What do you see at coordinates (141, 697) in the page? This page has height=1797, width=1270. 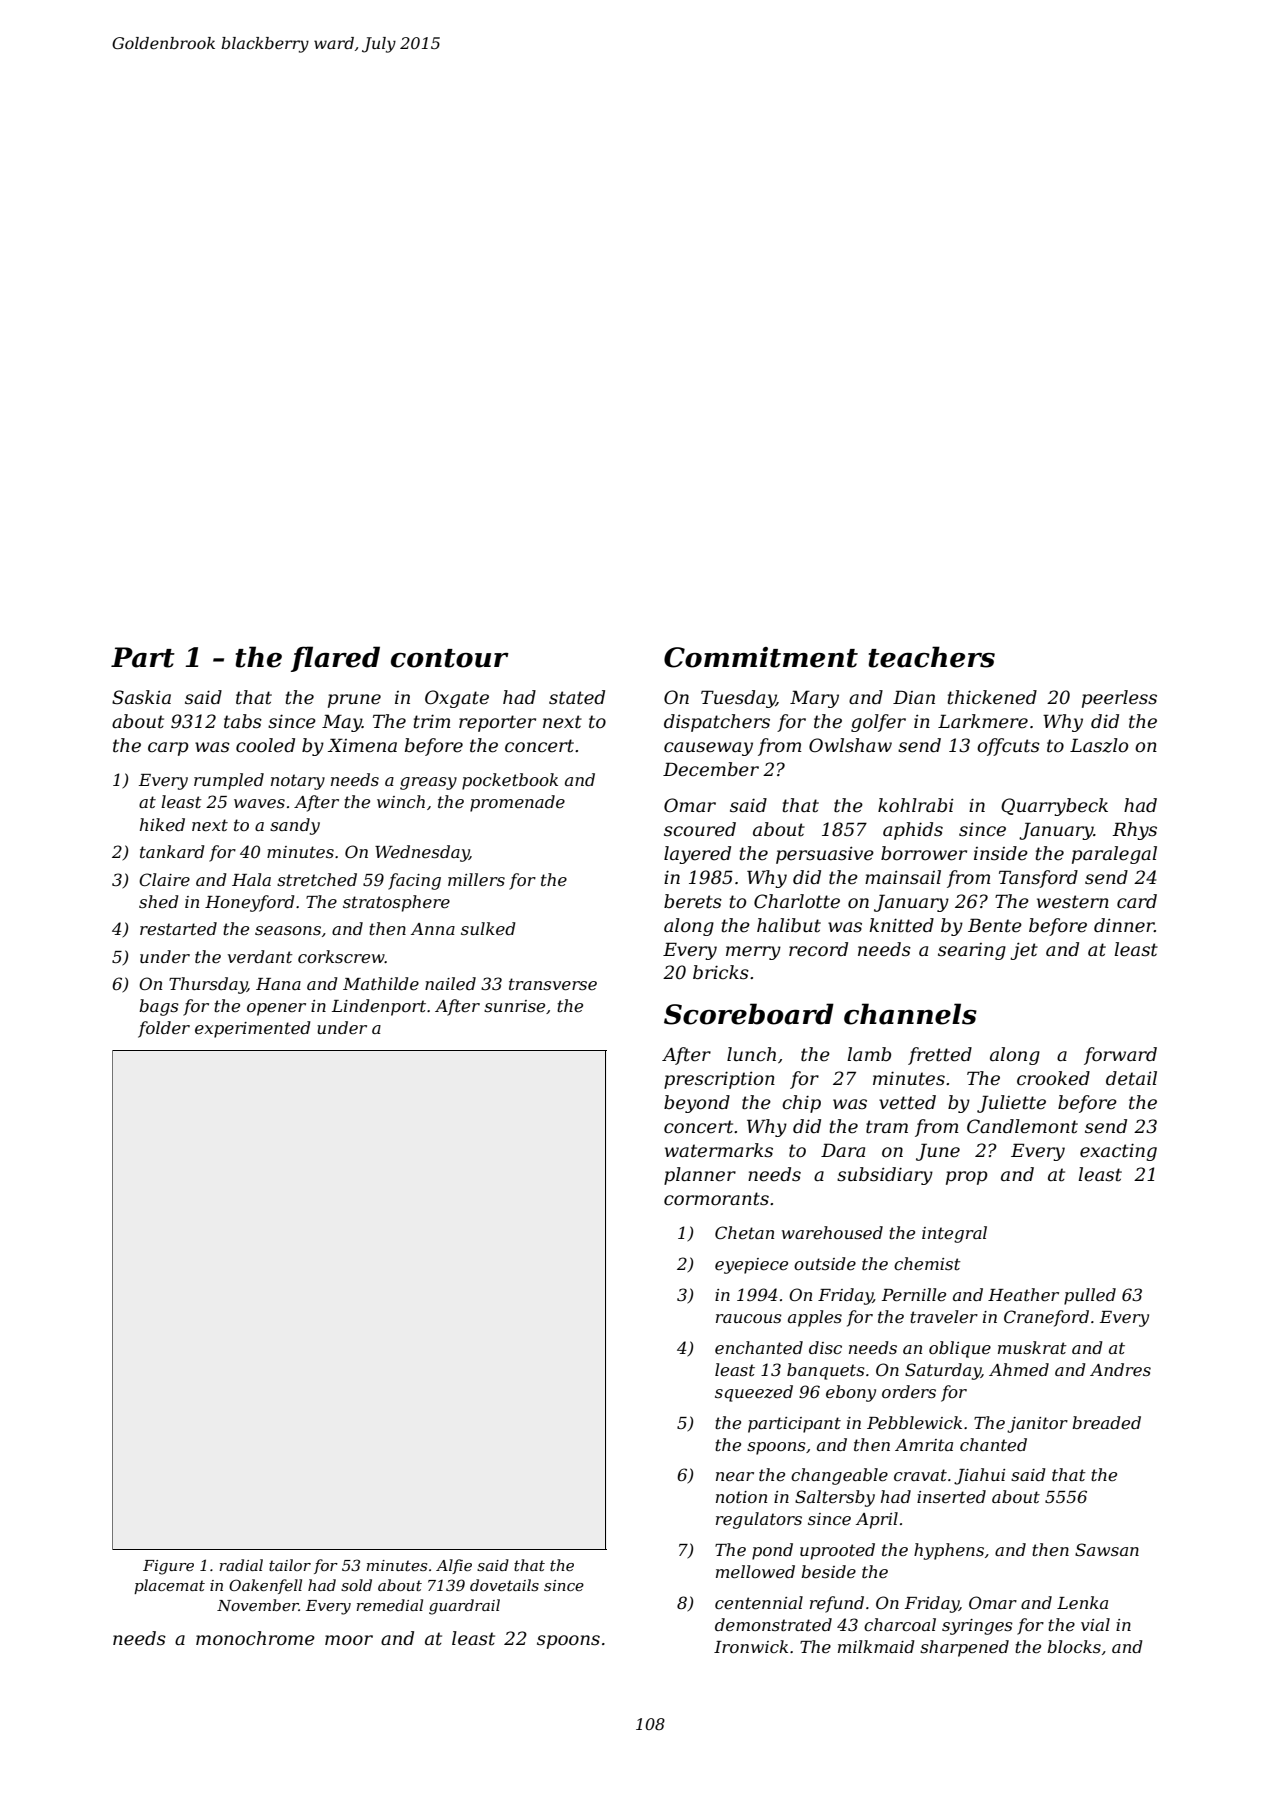 I see `Saskia` at bounding box center [141, 697].
